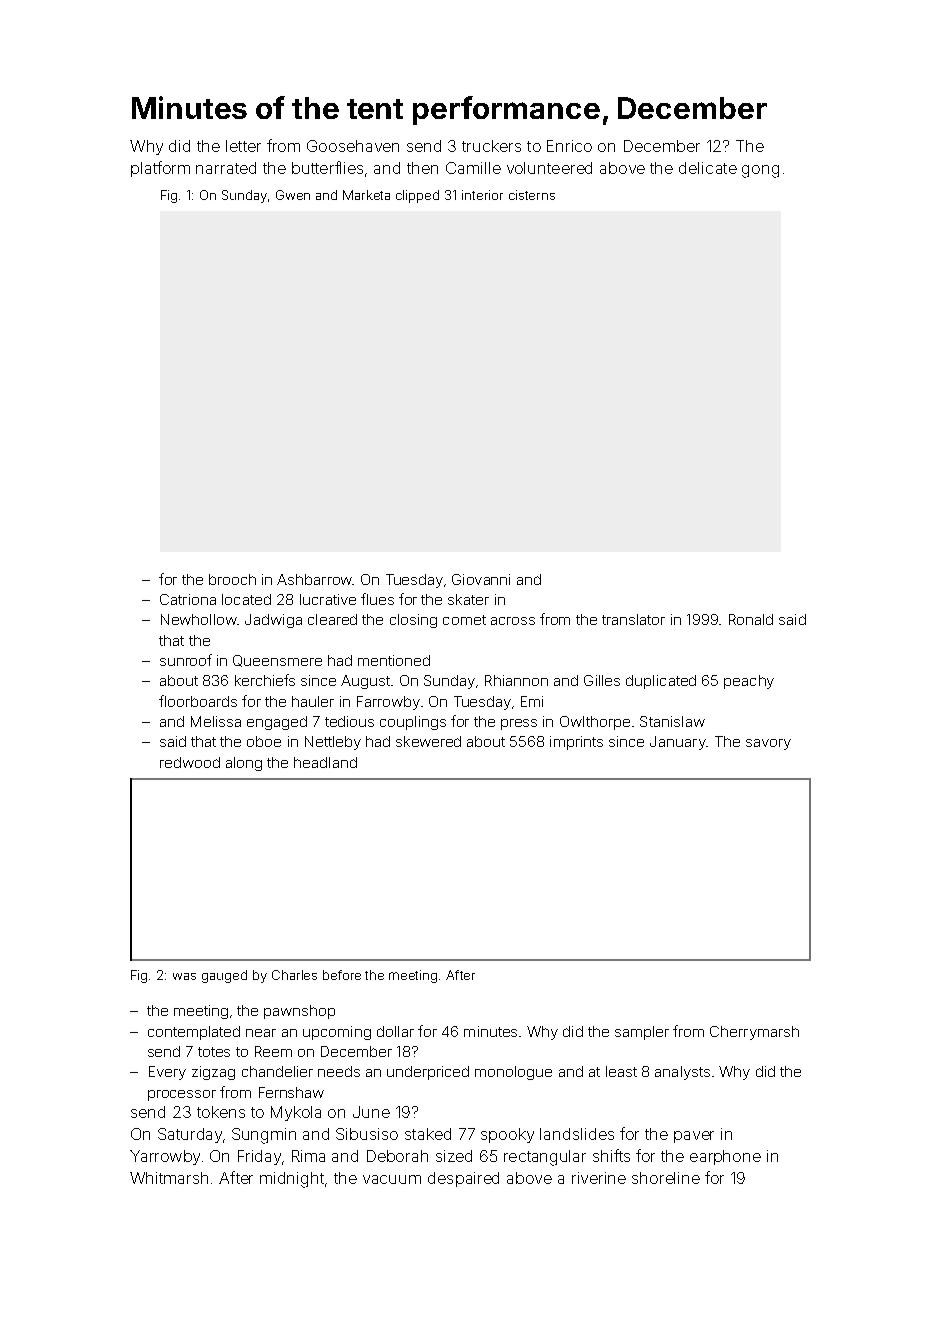  Describe the element at coordinates (226, 168) in the page. I see `narrated` at that location.
